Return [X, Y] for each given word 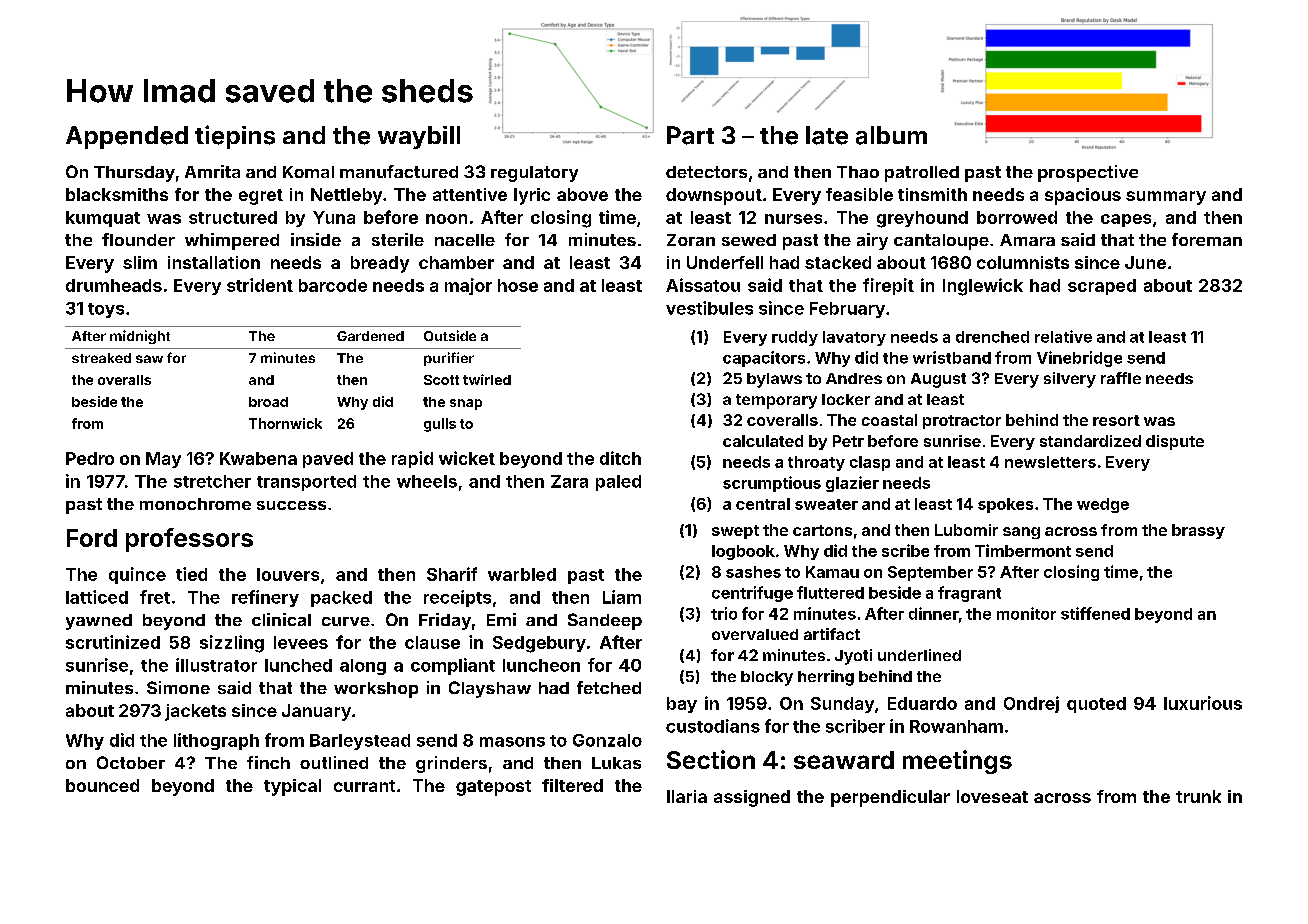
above [582, 194]
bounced [102, 785]
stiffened [1095, 613]
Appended [127, 137]
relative [1063, 336]
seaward [844, 760]
